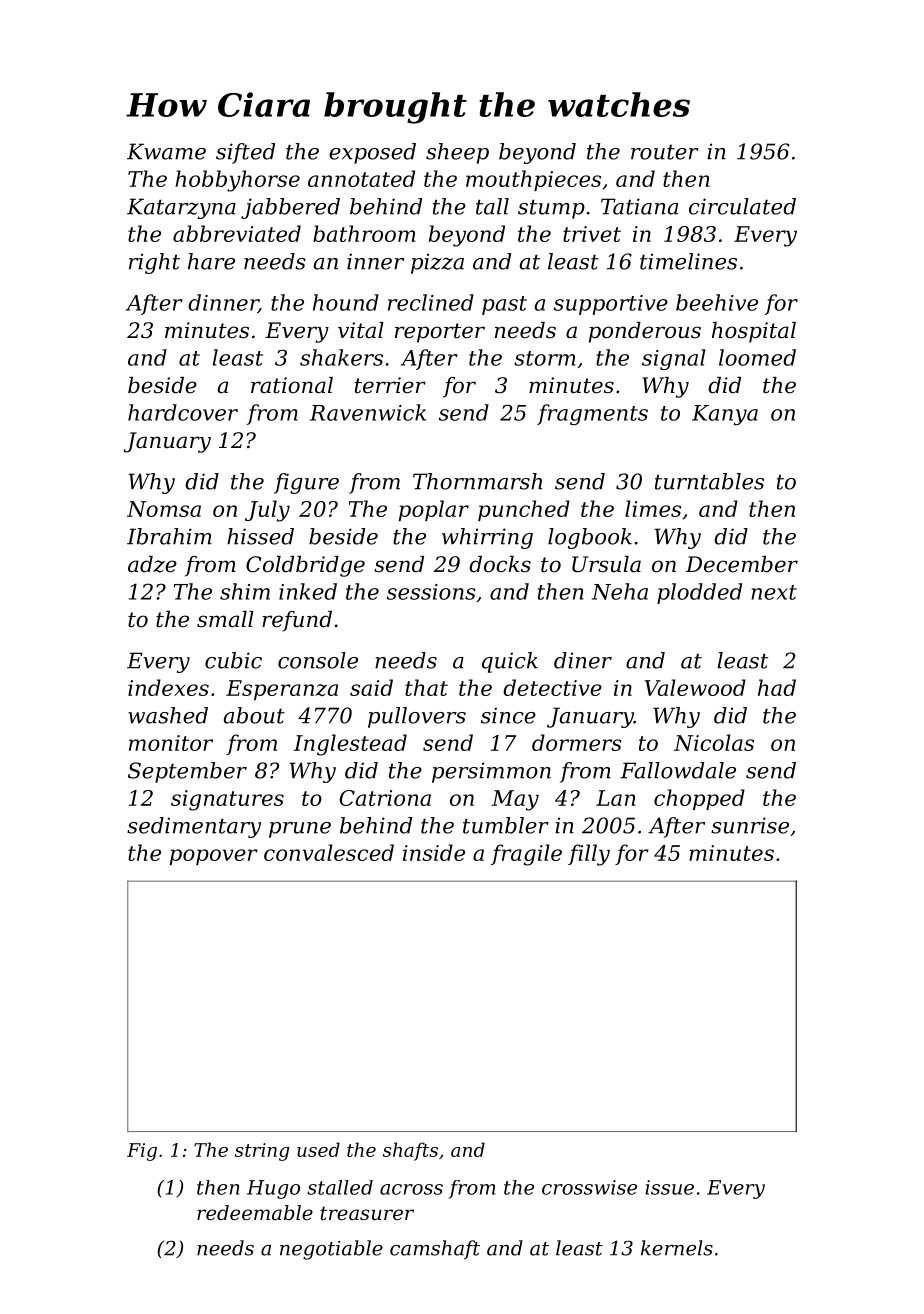  I want to click on right, so click(154, 263).
